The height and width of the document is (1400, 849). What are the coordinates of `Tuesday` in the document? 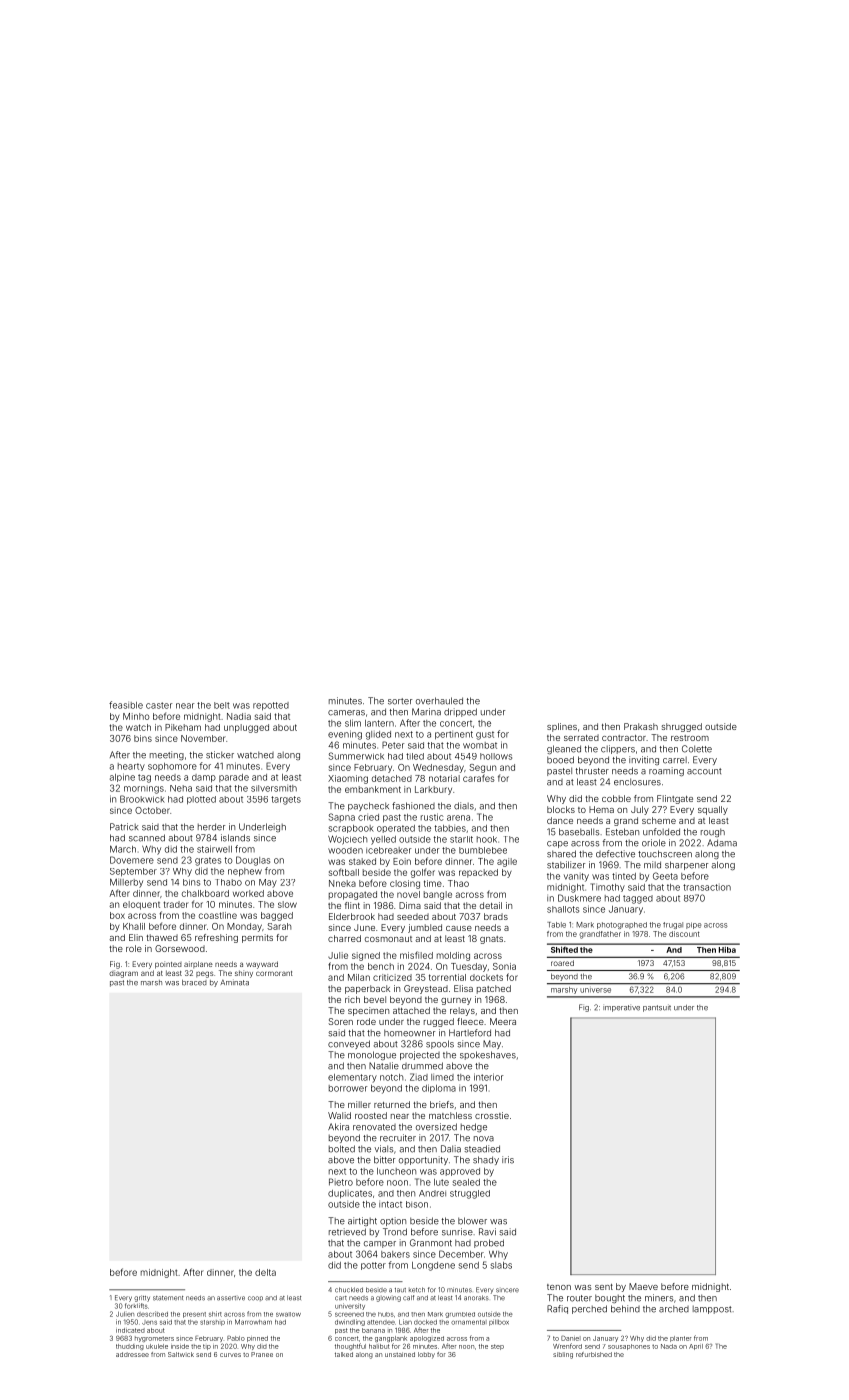 It's located at (469, 967).
